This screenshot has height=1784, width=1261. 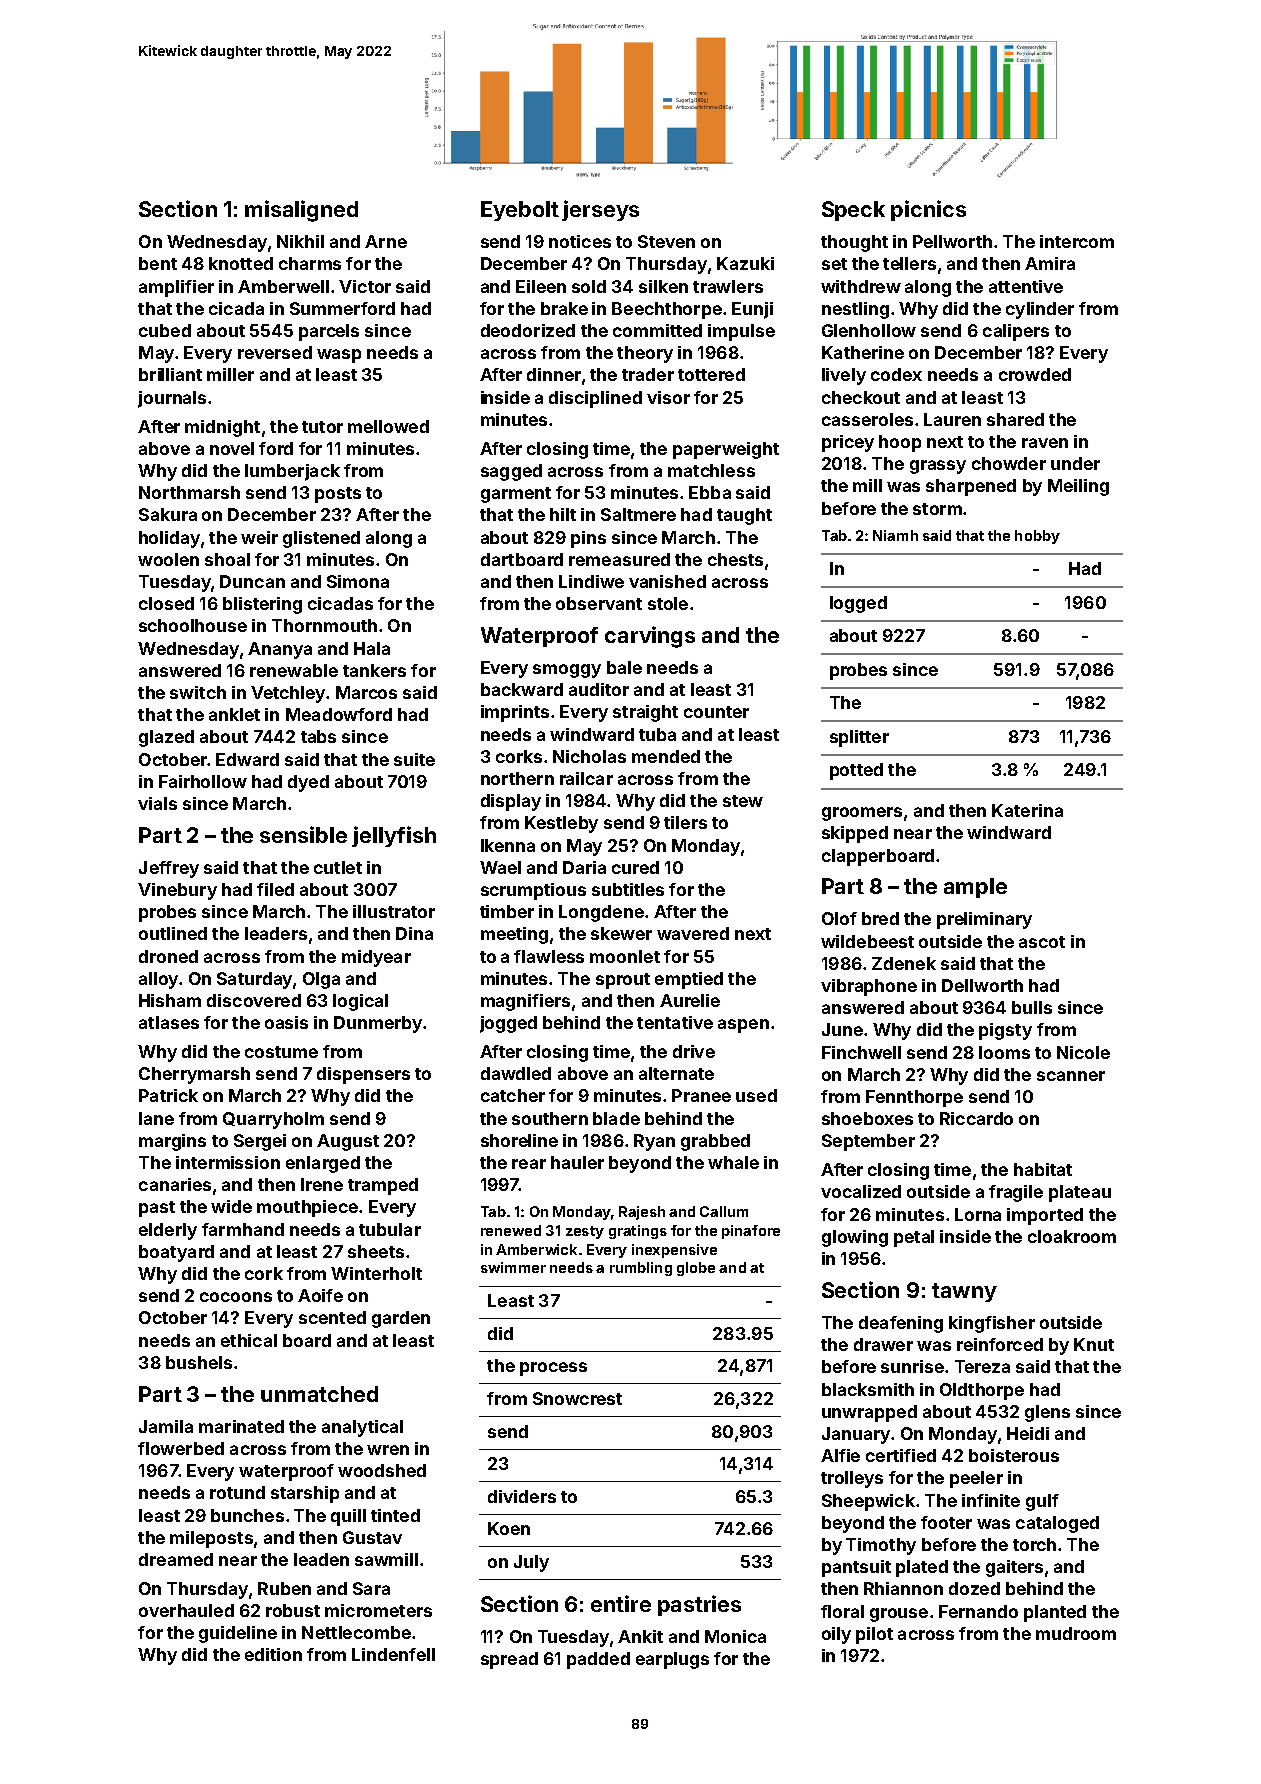 What do you see at coordinates (339, 356) in the screenshot?
I see `wasp` at bounding box center [339, 356].
